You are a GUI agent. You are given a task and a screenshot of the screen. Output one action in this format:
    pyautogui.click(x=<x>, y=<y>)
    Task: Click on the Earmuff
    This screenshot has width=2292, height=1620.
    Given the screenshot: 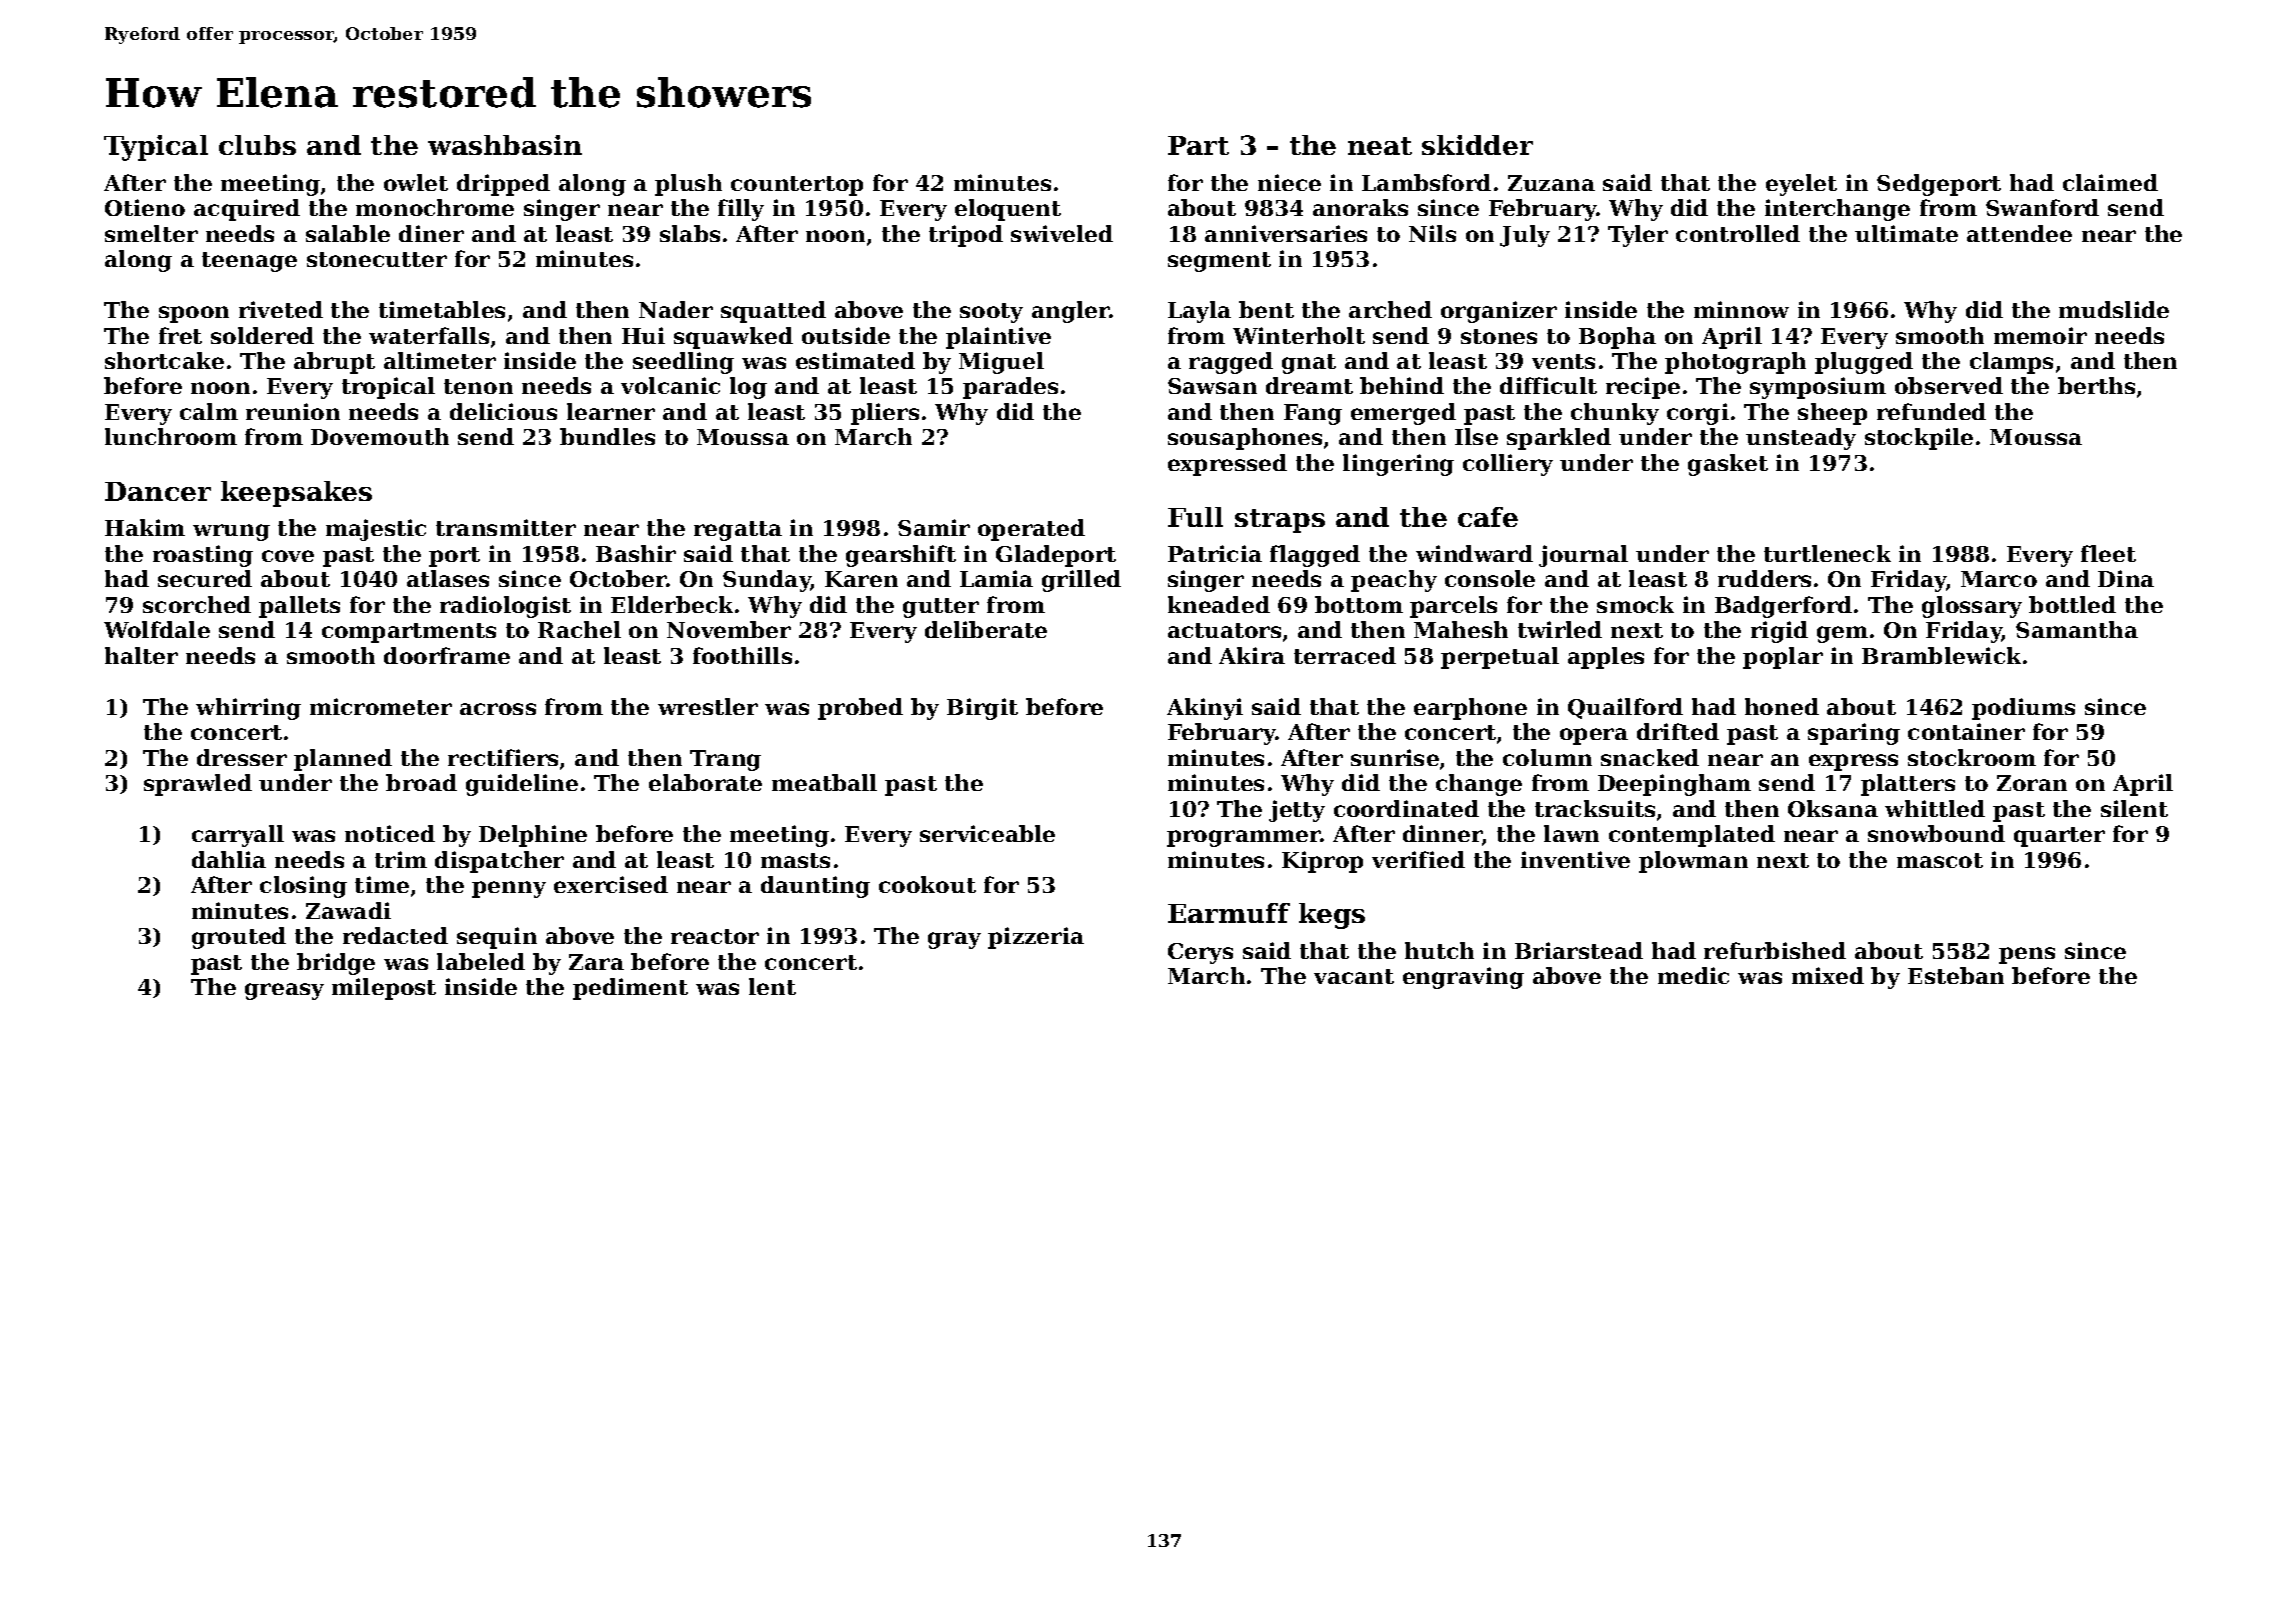 What is the action you would take?
    pyautogui.click(x=1229, y=913)
